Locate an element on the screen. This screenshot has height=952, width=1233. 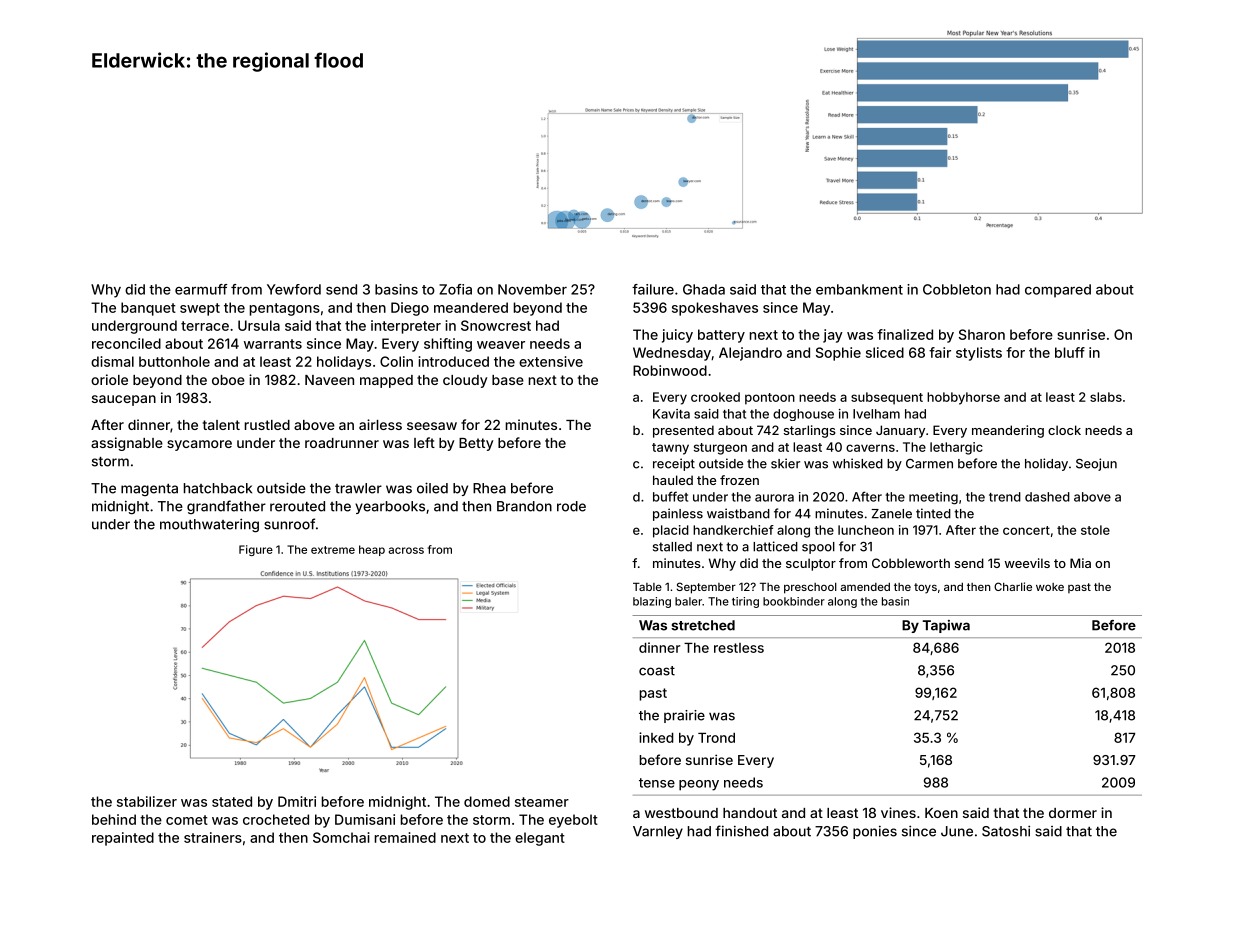
banquet is located at coordinates (148, 309).
